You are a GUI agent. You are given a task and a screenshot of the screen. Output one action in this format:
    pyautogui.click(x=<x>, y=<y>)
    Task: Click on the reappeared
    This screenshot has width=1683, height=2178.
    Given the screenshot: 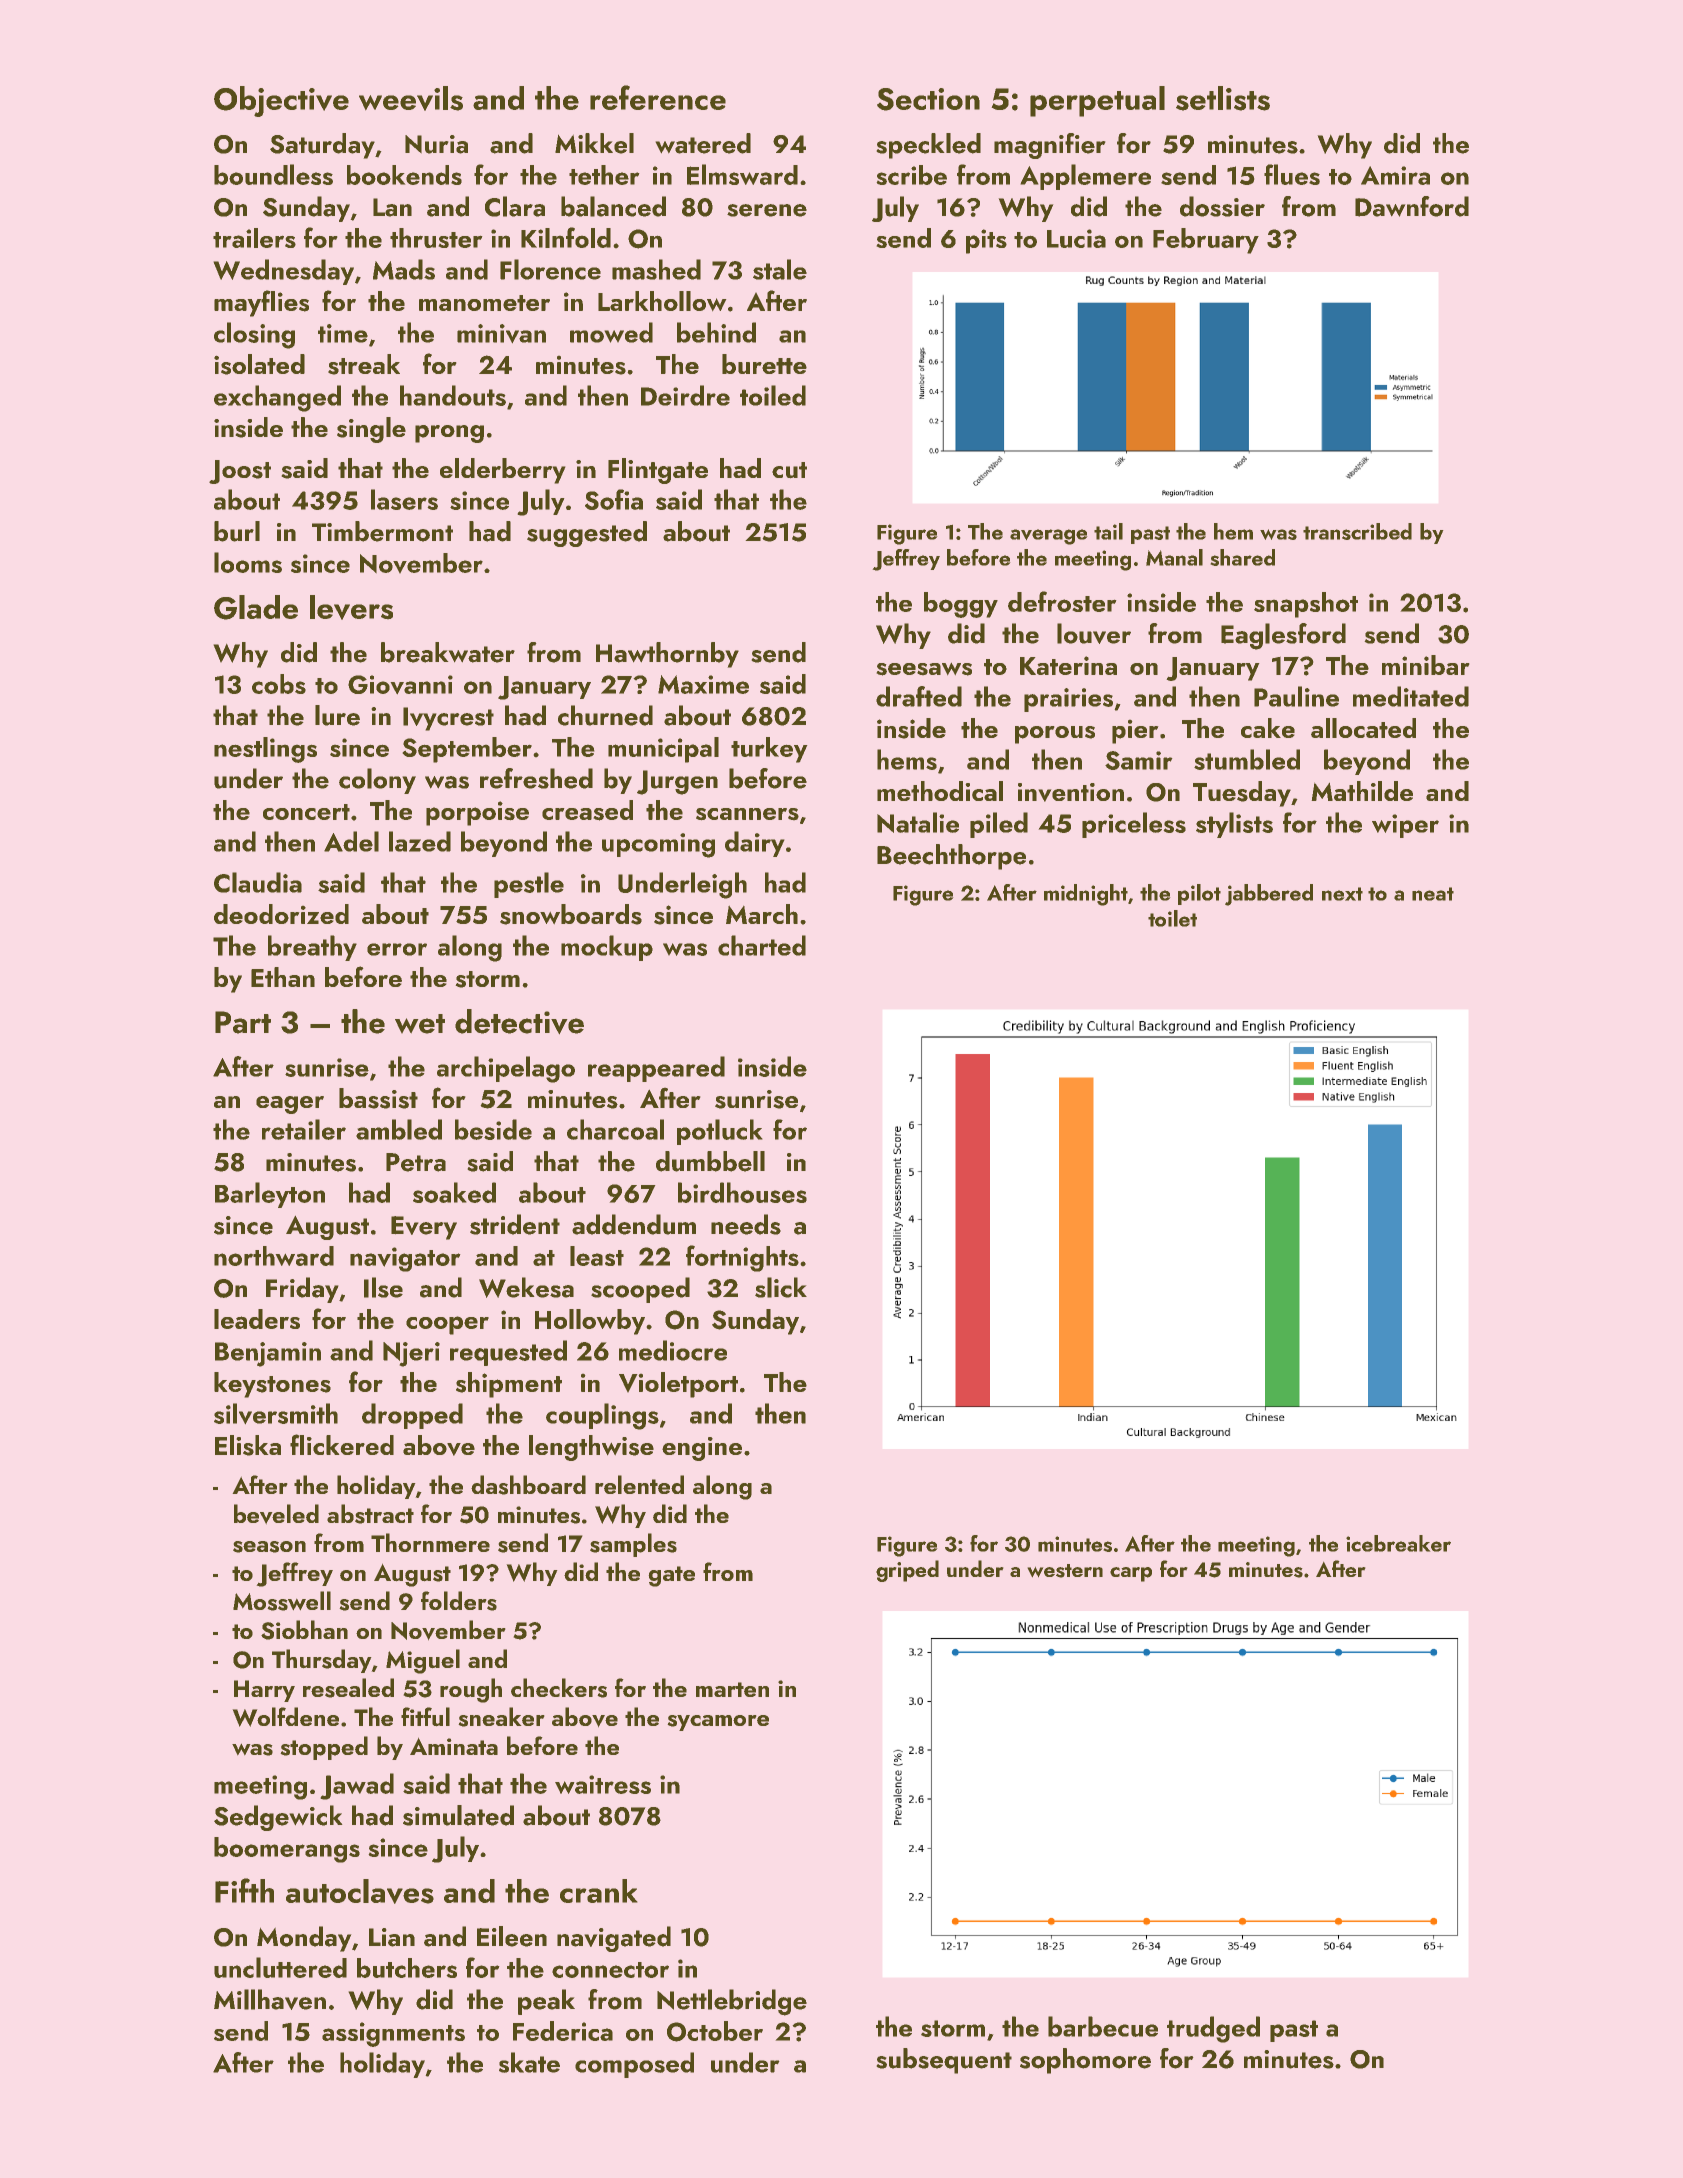 What is the action you would take?
    pyautogui.click(x=656, y=1069)
